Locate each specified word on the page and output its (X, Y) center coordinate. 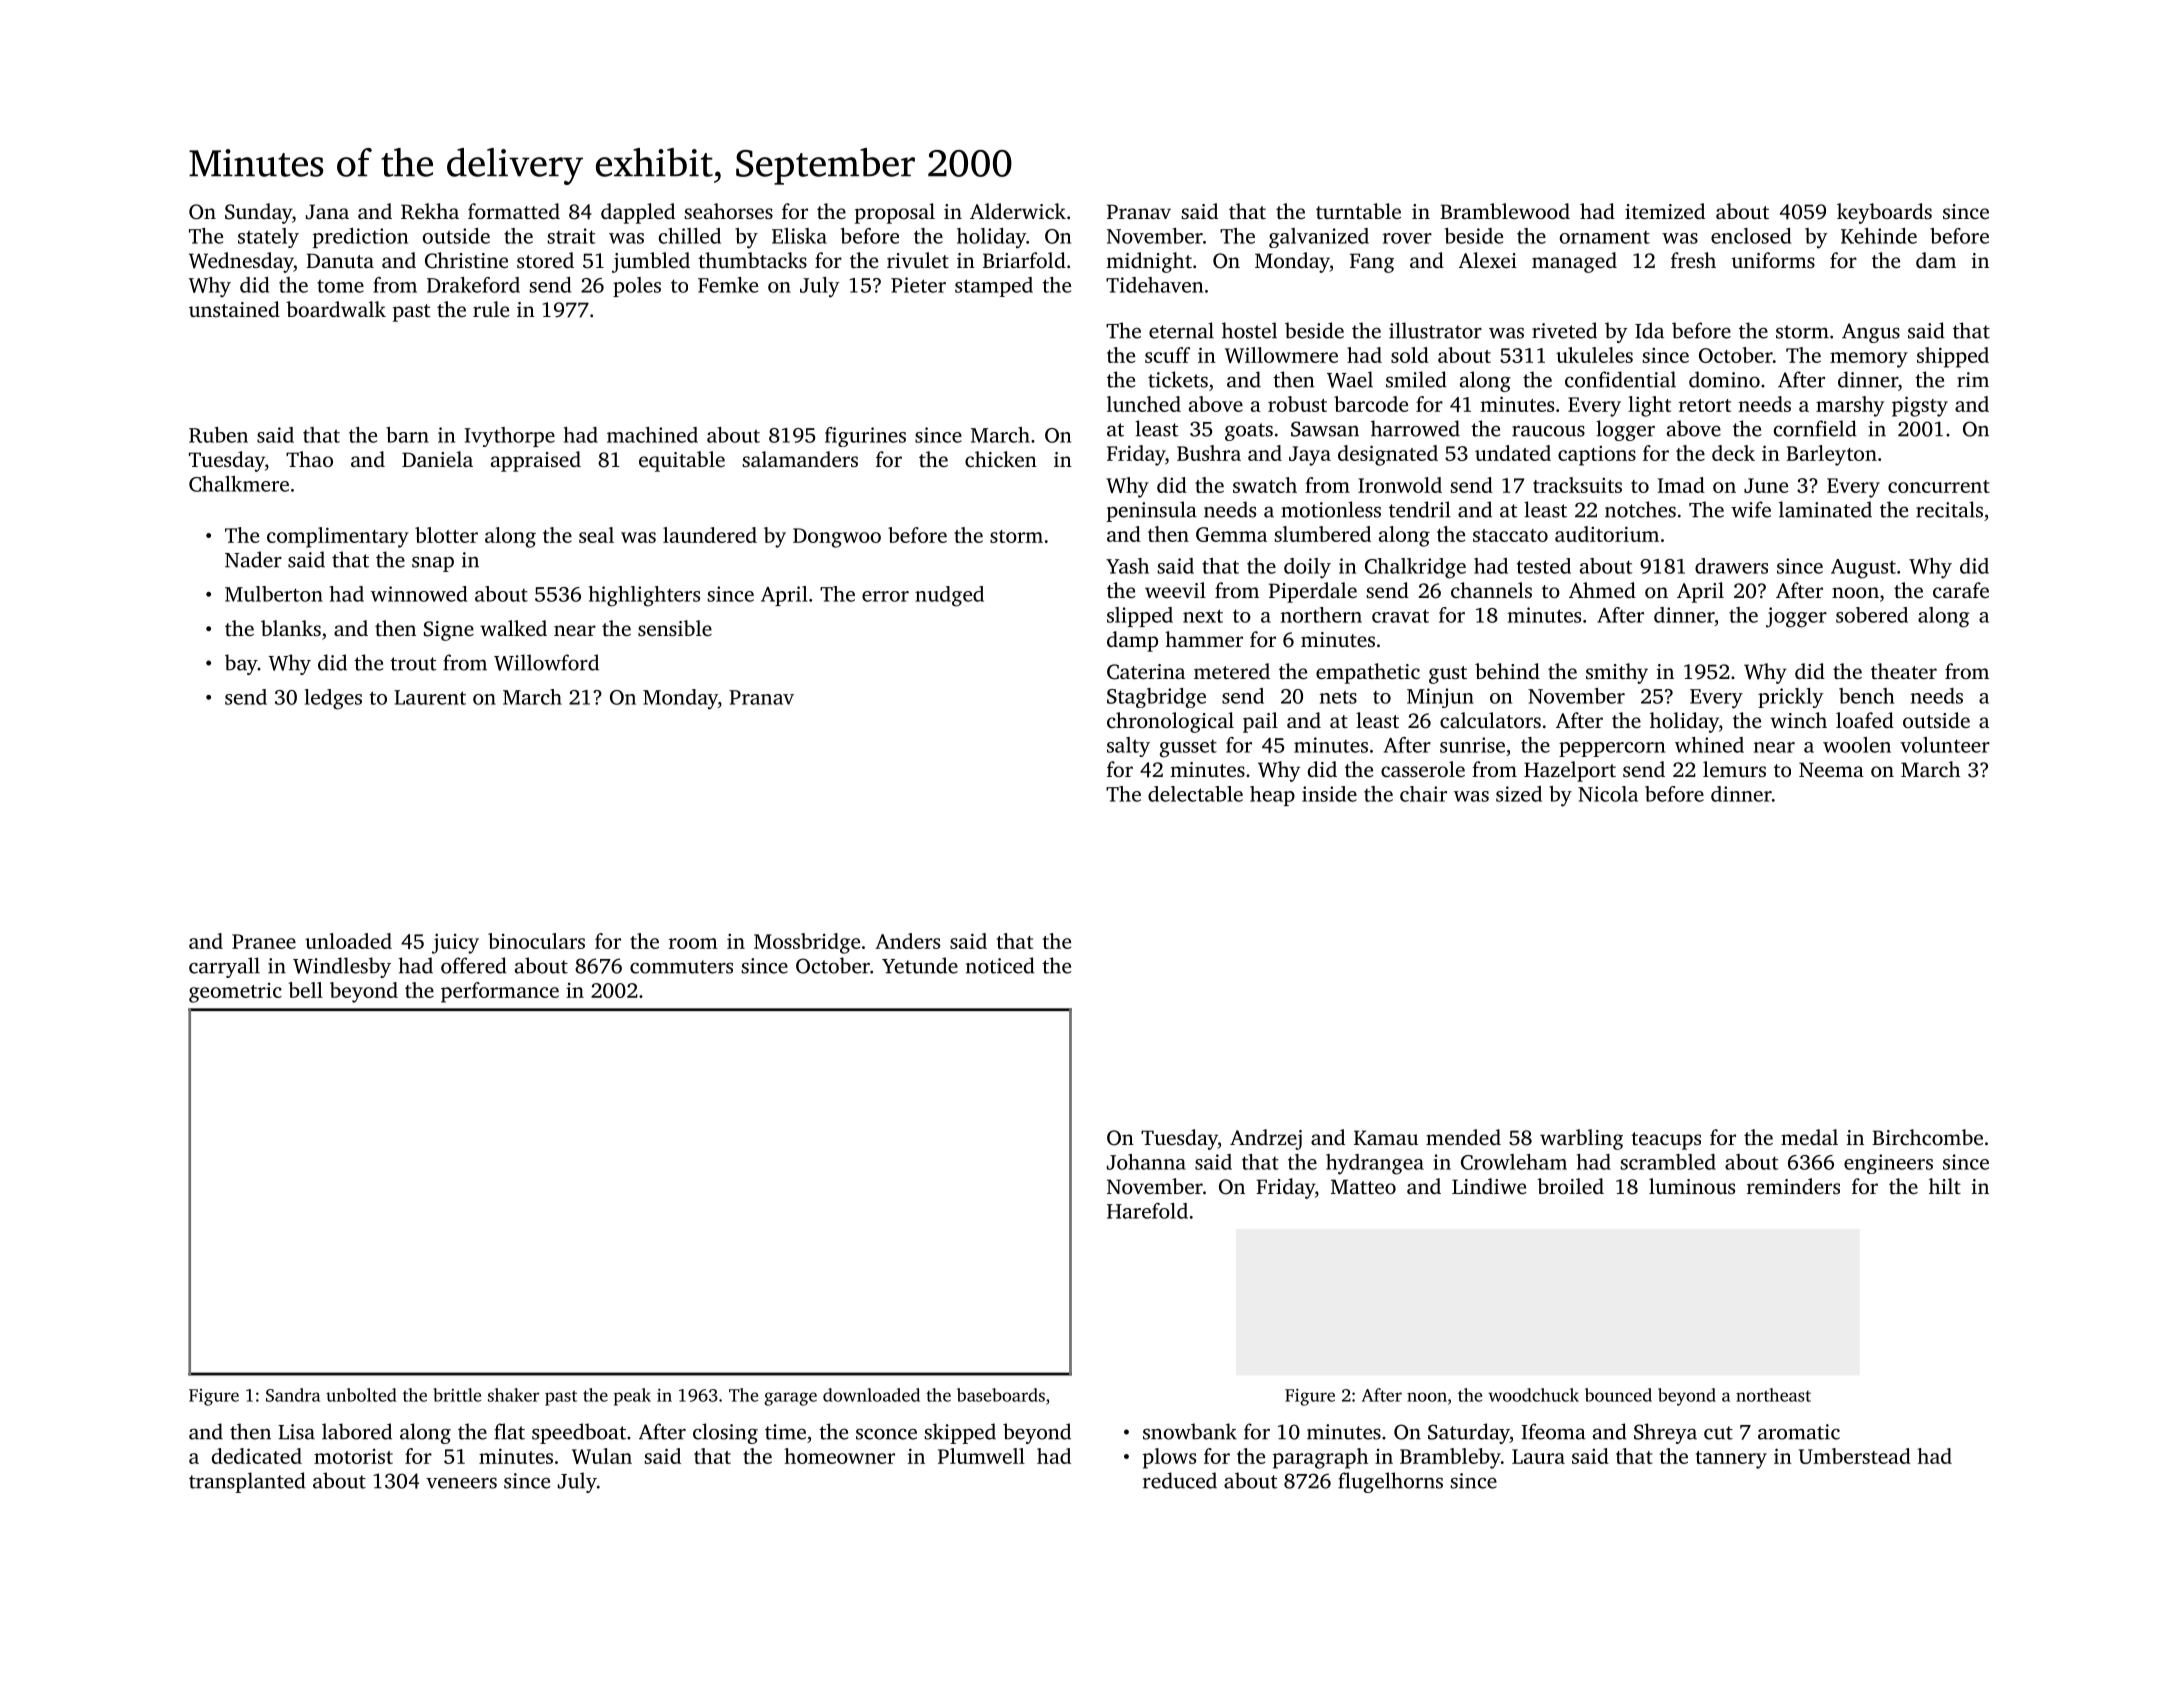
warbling (1581, 1139)
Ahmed (1602, 590)
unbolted (361, 1395)
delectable (1195, 794)
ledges (333, 699)
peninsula (1151, 511)
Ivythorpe (510, 437)
